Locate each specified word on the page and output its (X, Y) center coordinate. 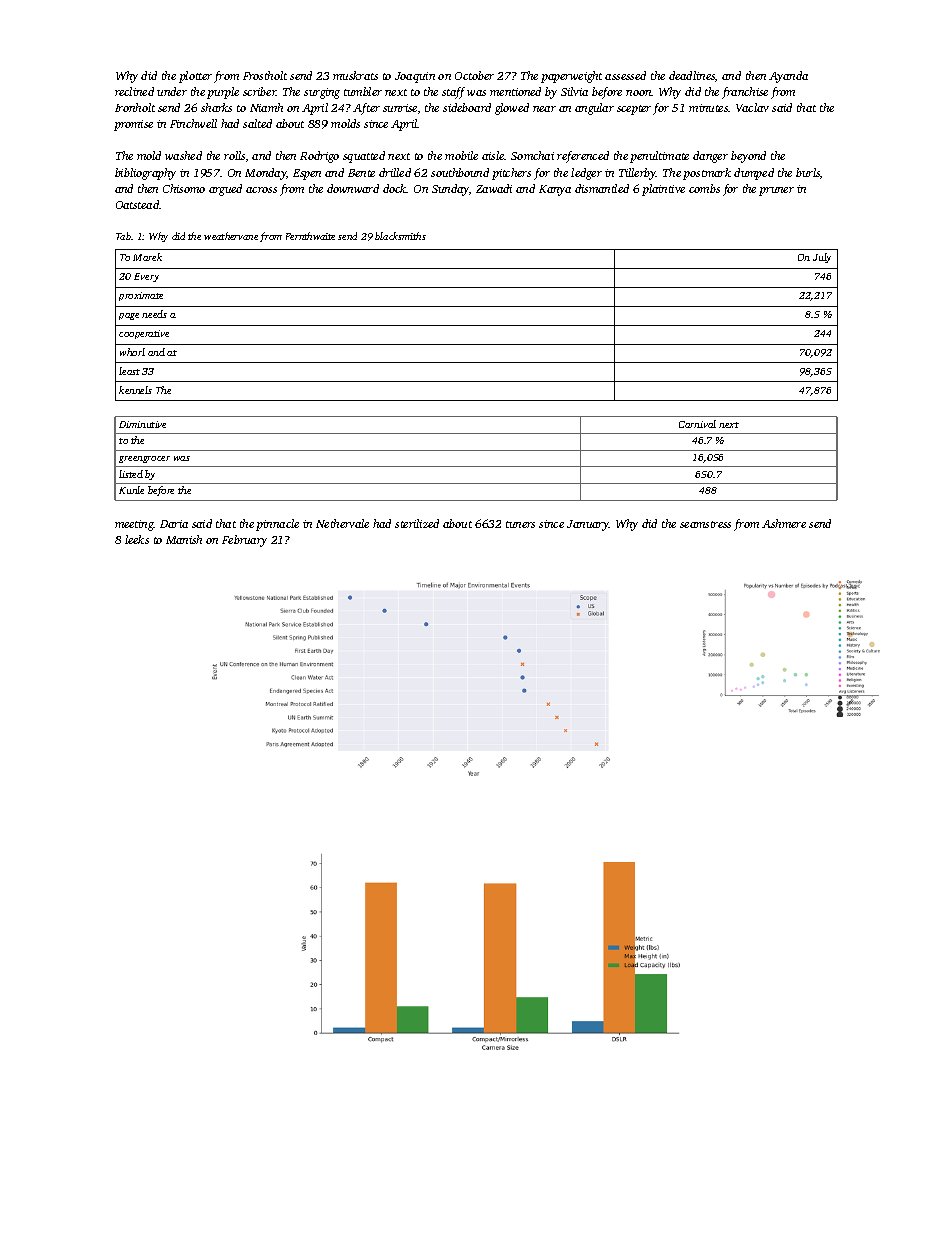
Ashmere (784, 523)
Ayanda (788, 77)
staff (453, 93)
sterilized (417, 523)
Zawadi (494, 188)
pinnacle (277, 525)
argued (225, 190)
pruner (776, 191)
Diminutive (142, 424)
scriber (260, 91)
